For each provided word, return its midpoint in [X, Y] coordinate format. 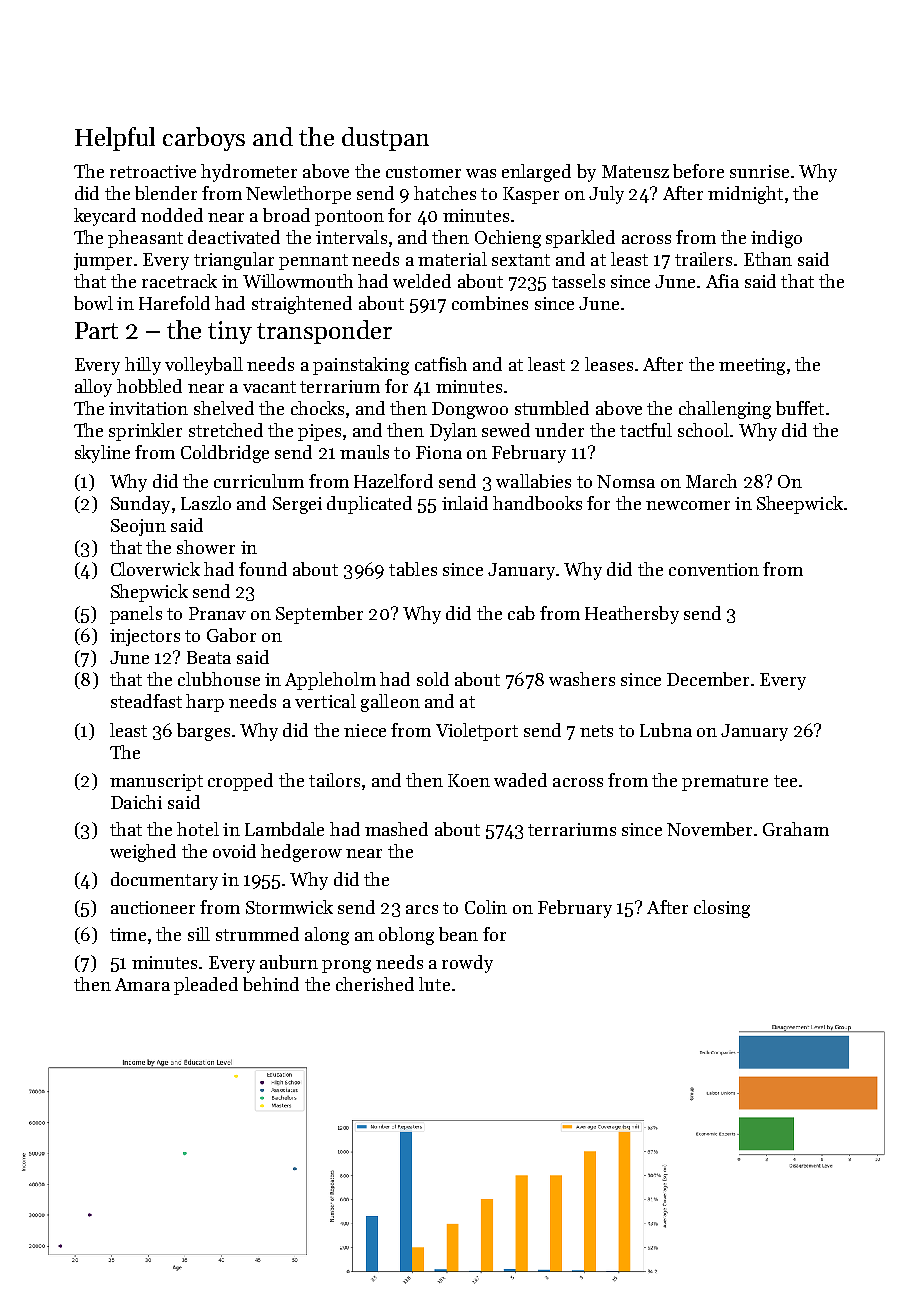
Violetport [477, 732]
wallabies [533, 481]
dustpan [385, 139]
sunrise [759, 171]
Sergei [297, 505]
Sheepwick [800, 505]
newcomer [688, 505]
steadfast [146, 701]
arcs [422, 909]
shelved [224, 408]
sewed [506, 430]
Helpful [115, 139]
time [128, 934]
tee [785, 781]
